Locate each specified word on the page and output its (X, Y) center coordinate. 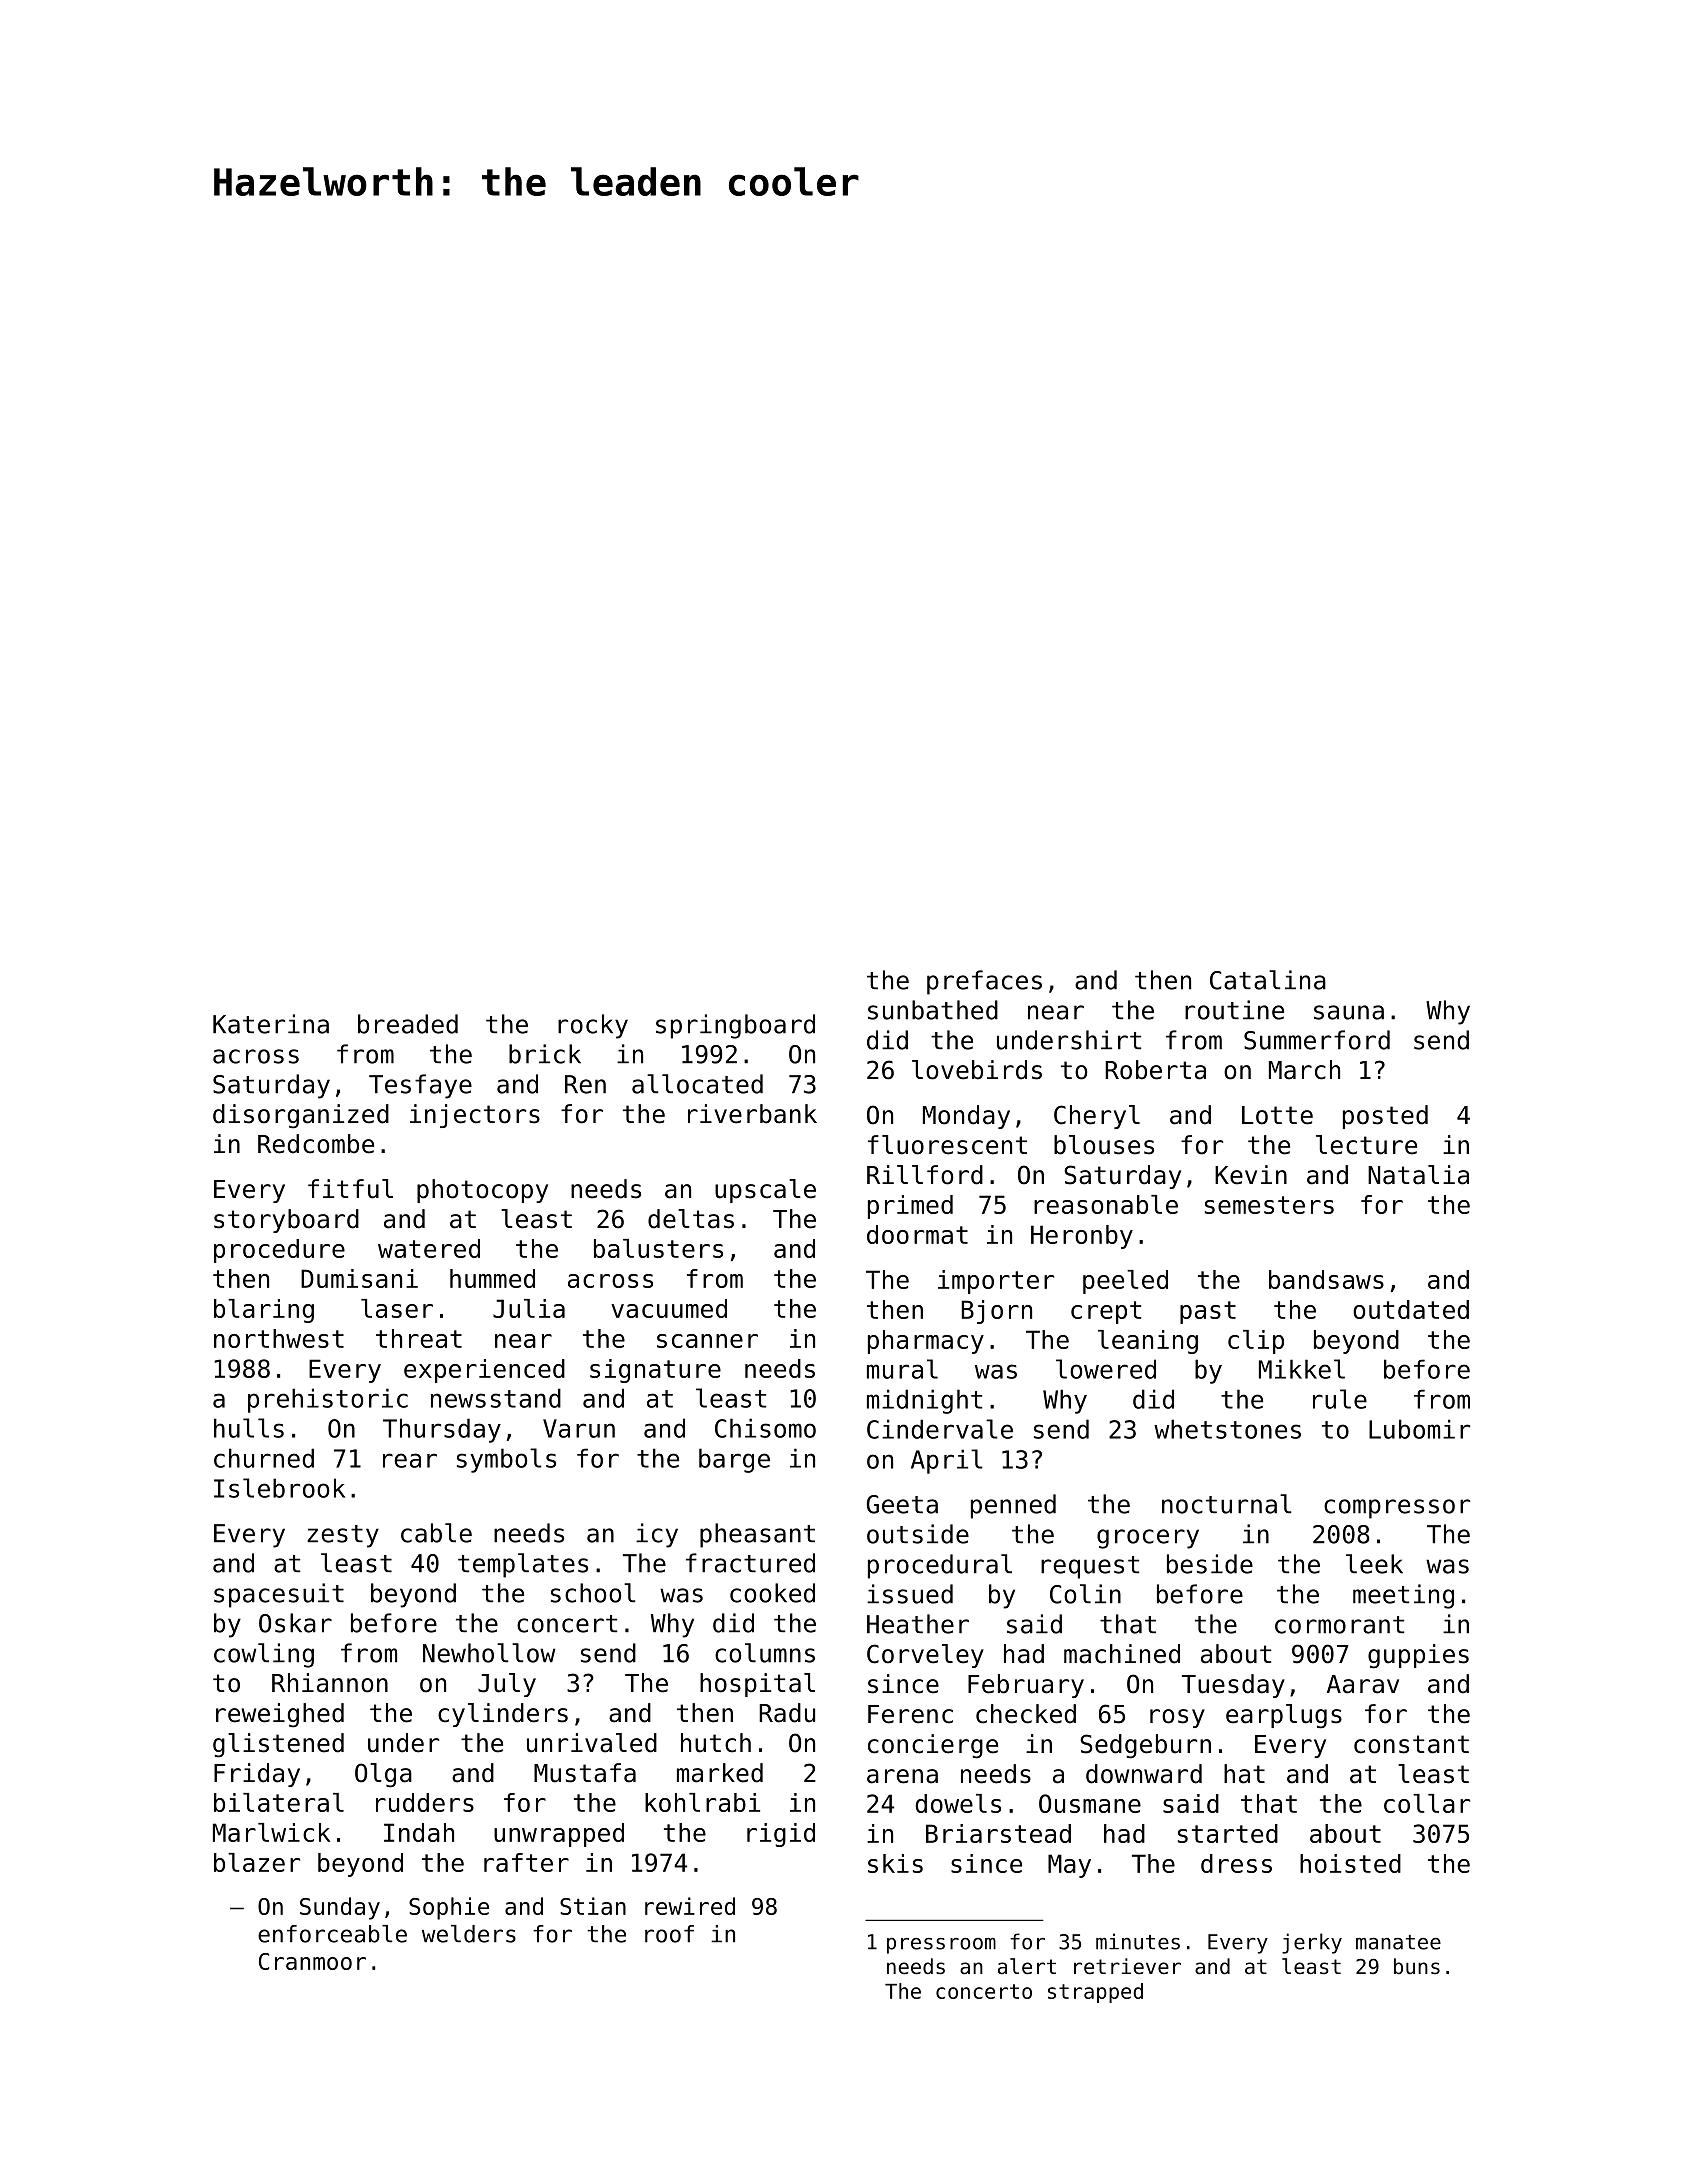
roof (669, 1934)
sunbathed (933, 1010)
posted (1385, 1117)
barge (734, 1460)
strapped (1095, 1993)
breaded (408, 1024)
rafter (526, 1862)
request (1090, 1567)
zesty (343, 1536)
